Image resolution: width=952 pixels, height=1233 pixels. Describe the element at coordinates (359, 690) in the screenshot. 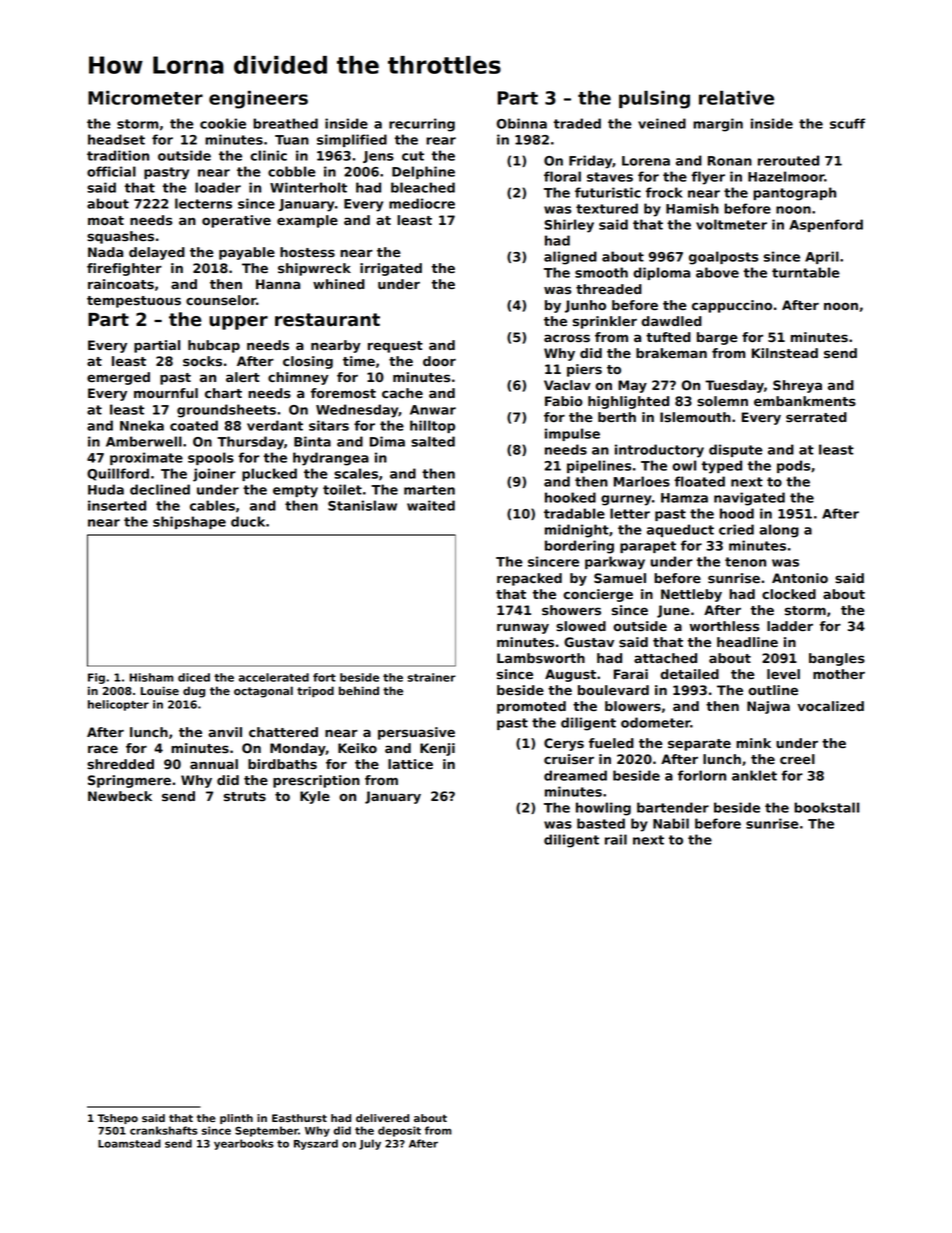

I see `behind` at that location.
